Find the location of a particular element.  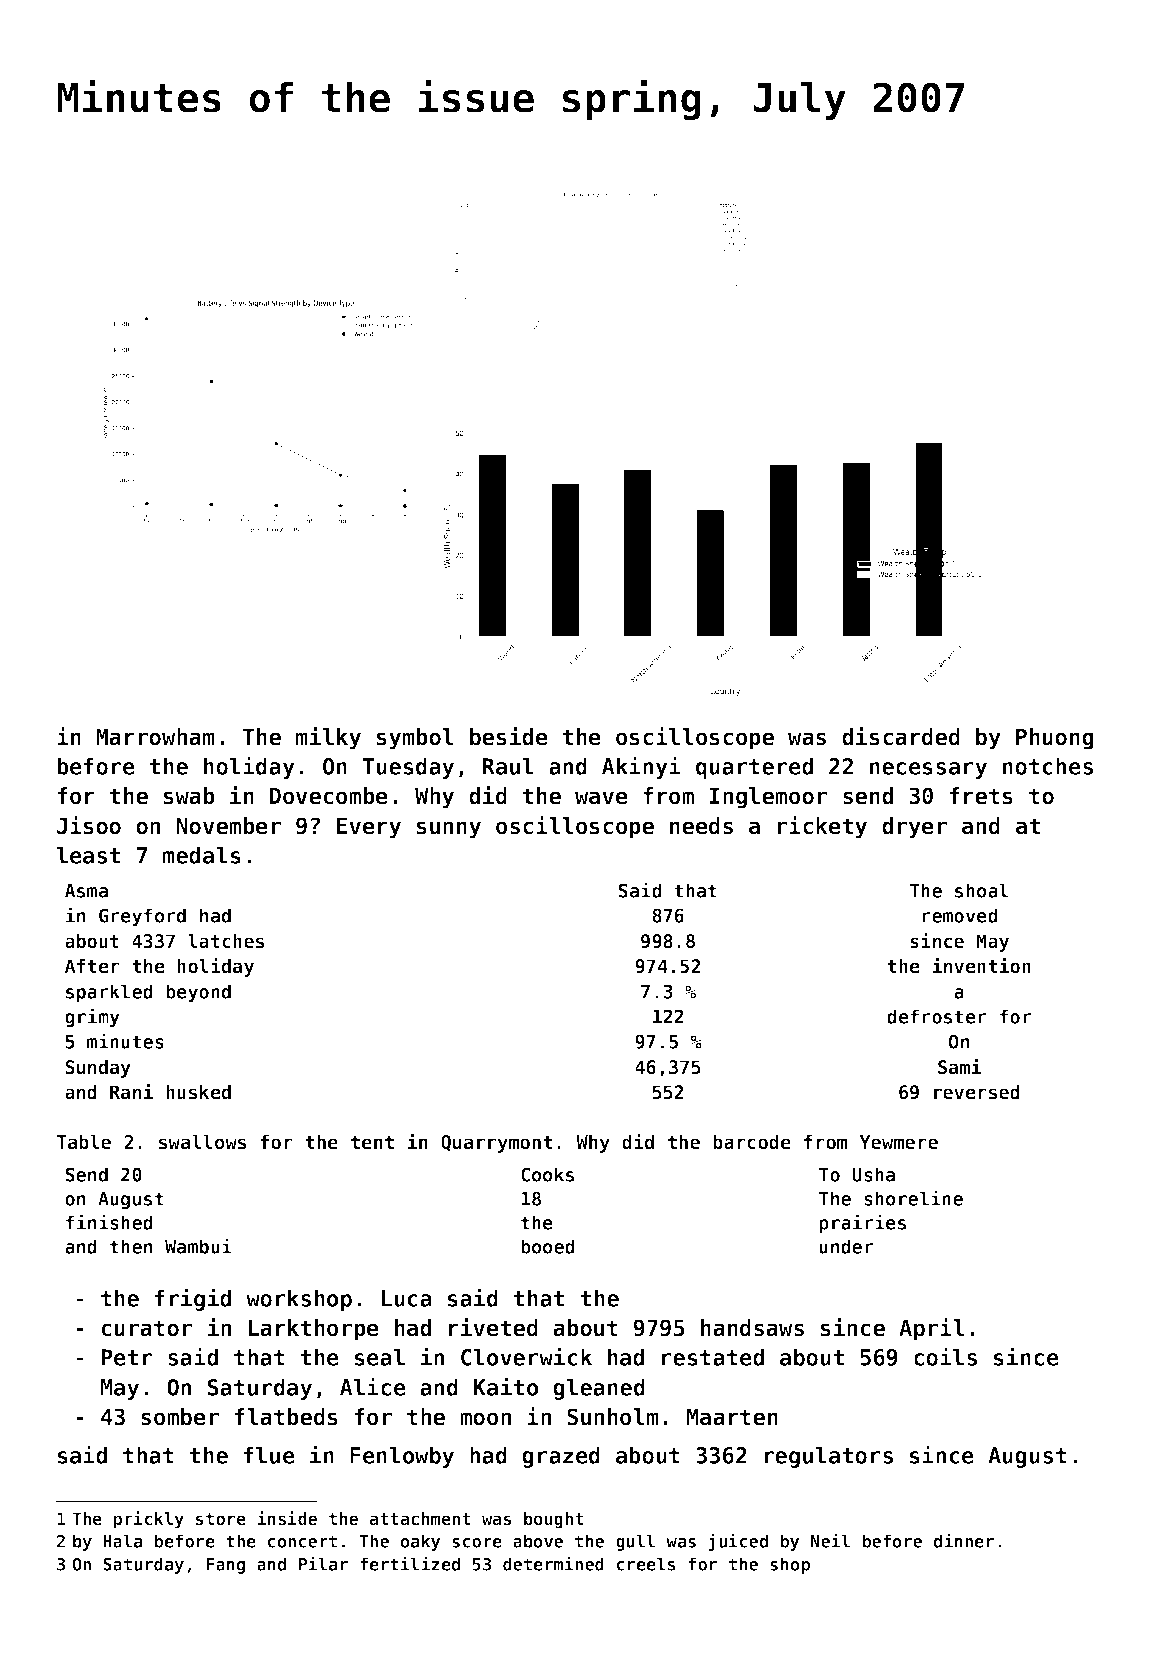

Marrowham is located at coordinates (155, 737).
